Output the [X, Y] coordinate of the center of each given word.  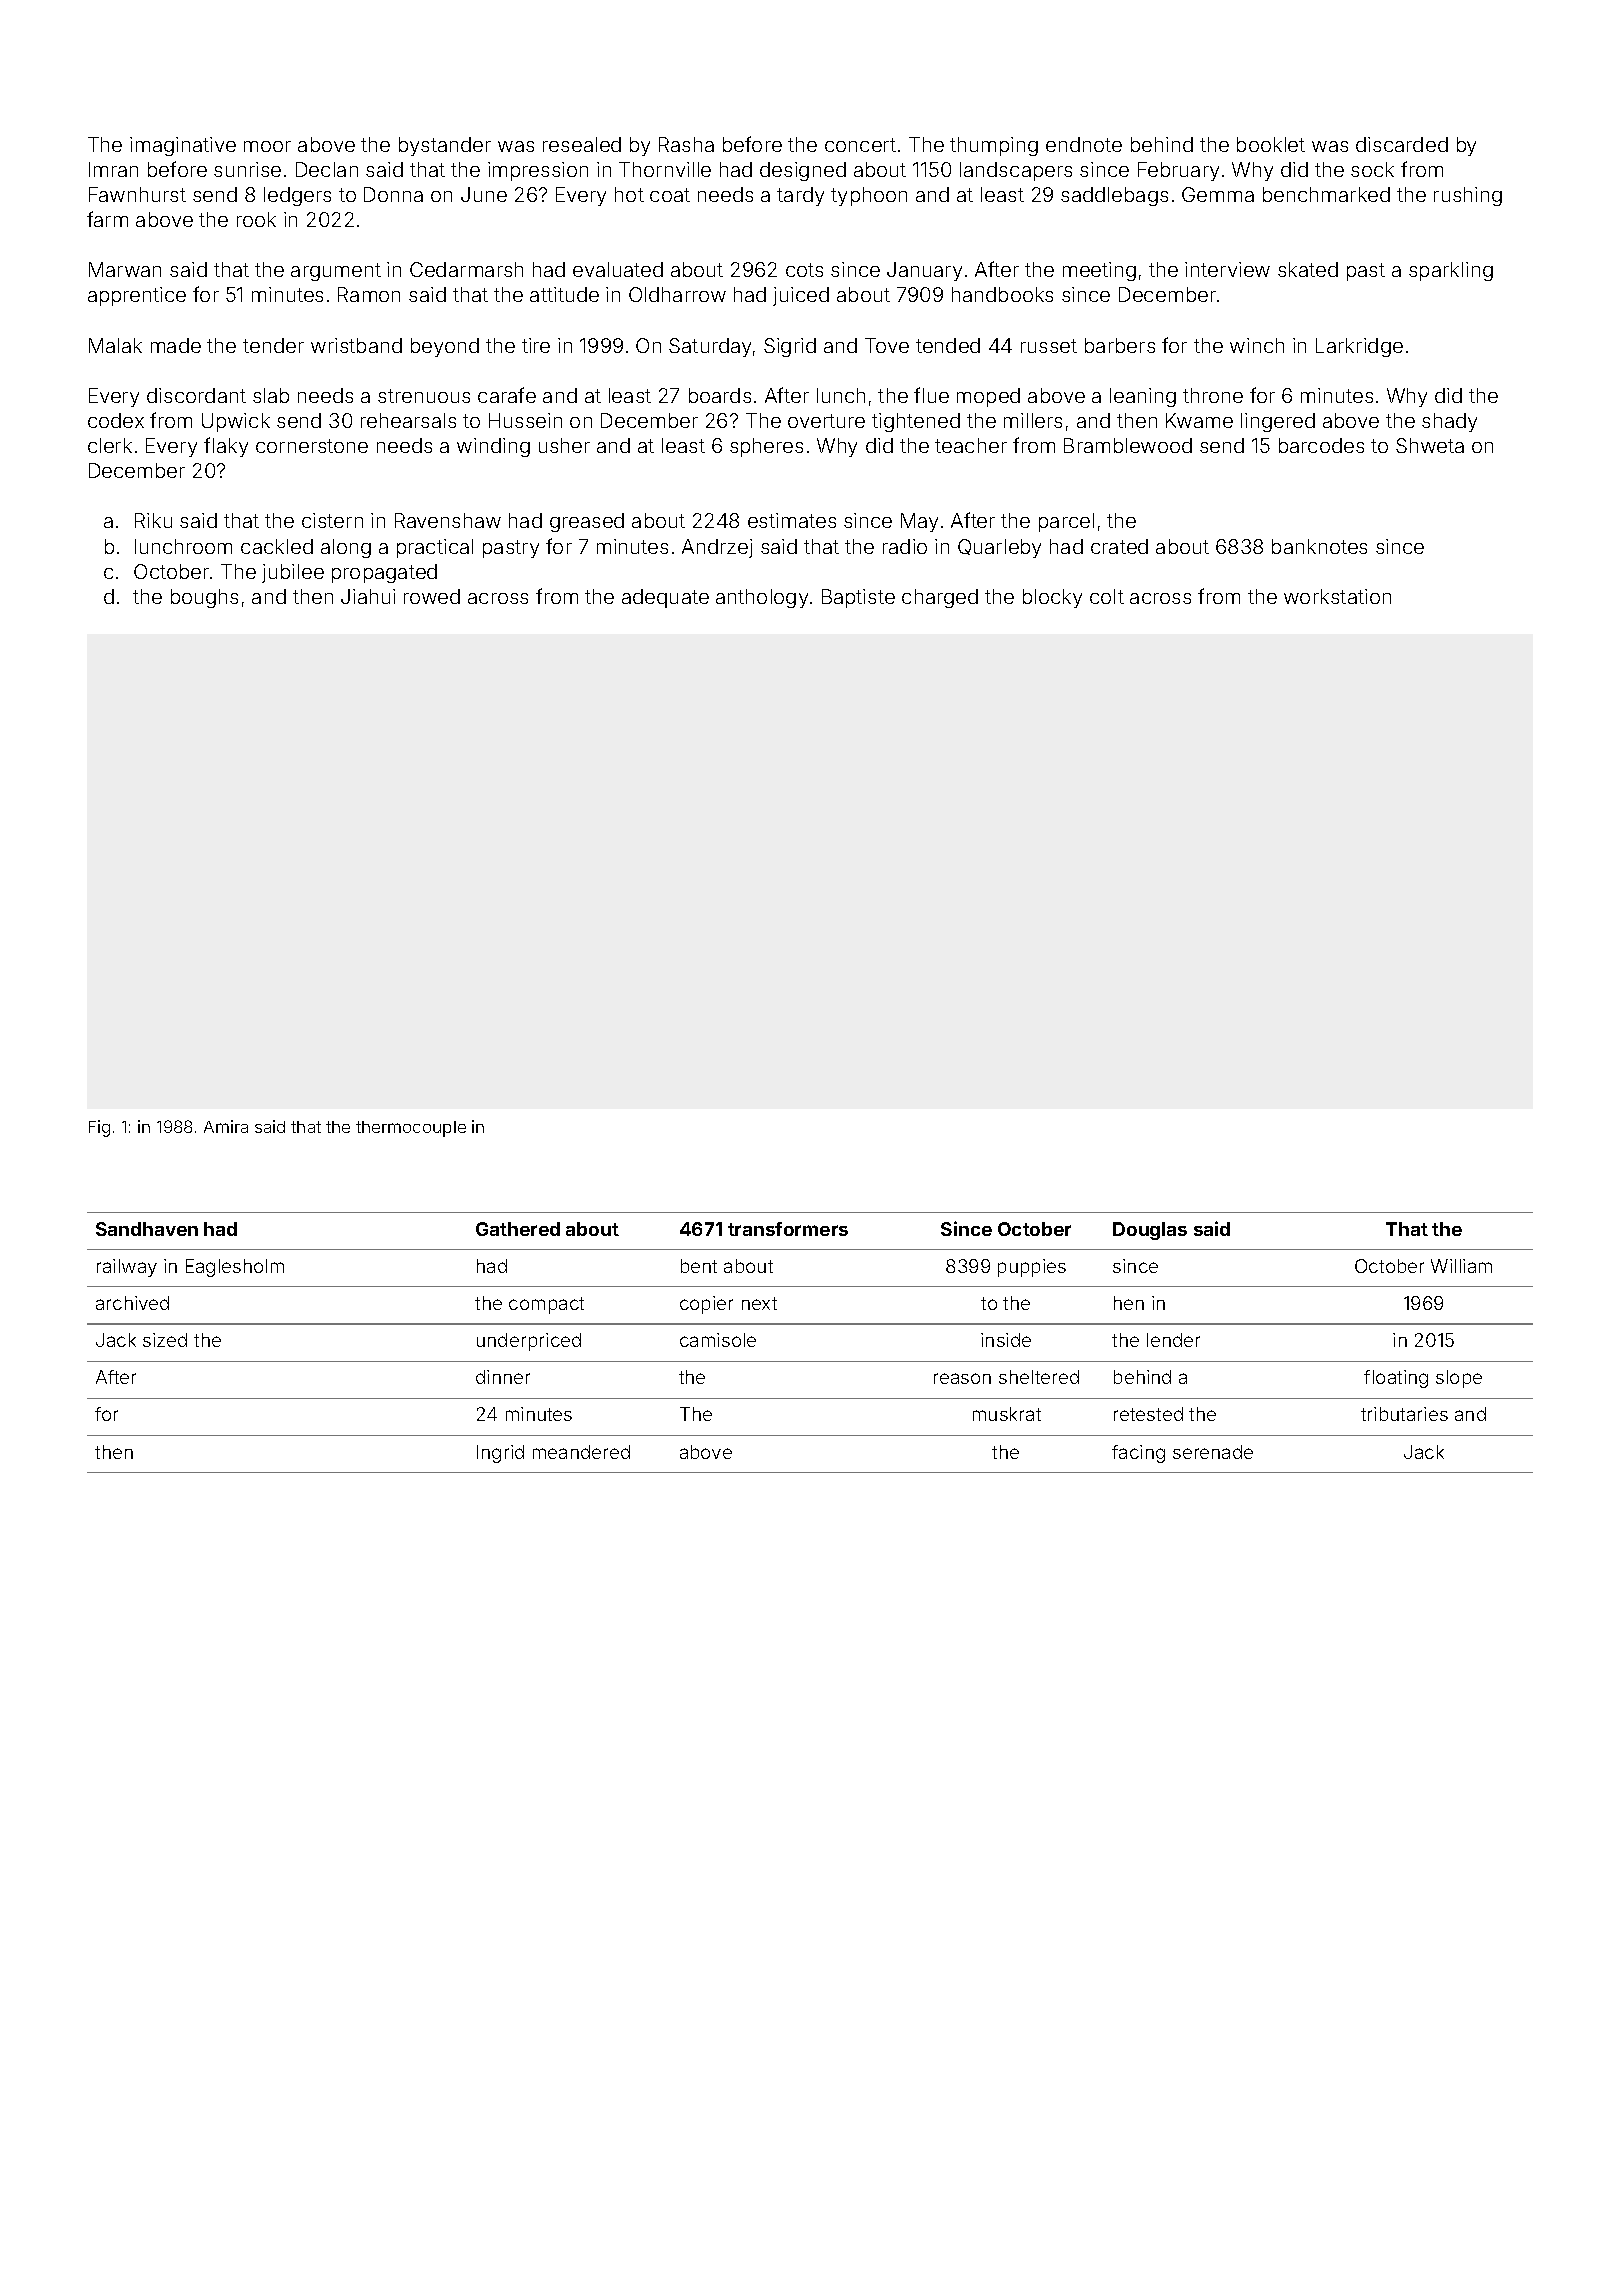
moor [267, 146]
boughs [204, 598]
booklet [1271, 144]
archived [132, 1303]
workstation [1337, 596]
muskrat [1007, 1414]
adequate [665, 598]
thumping [994, 146]
